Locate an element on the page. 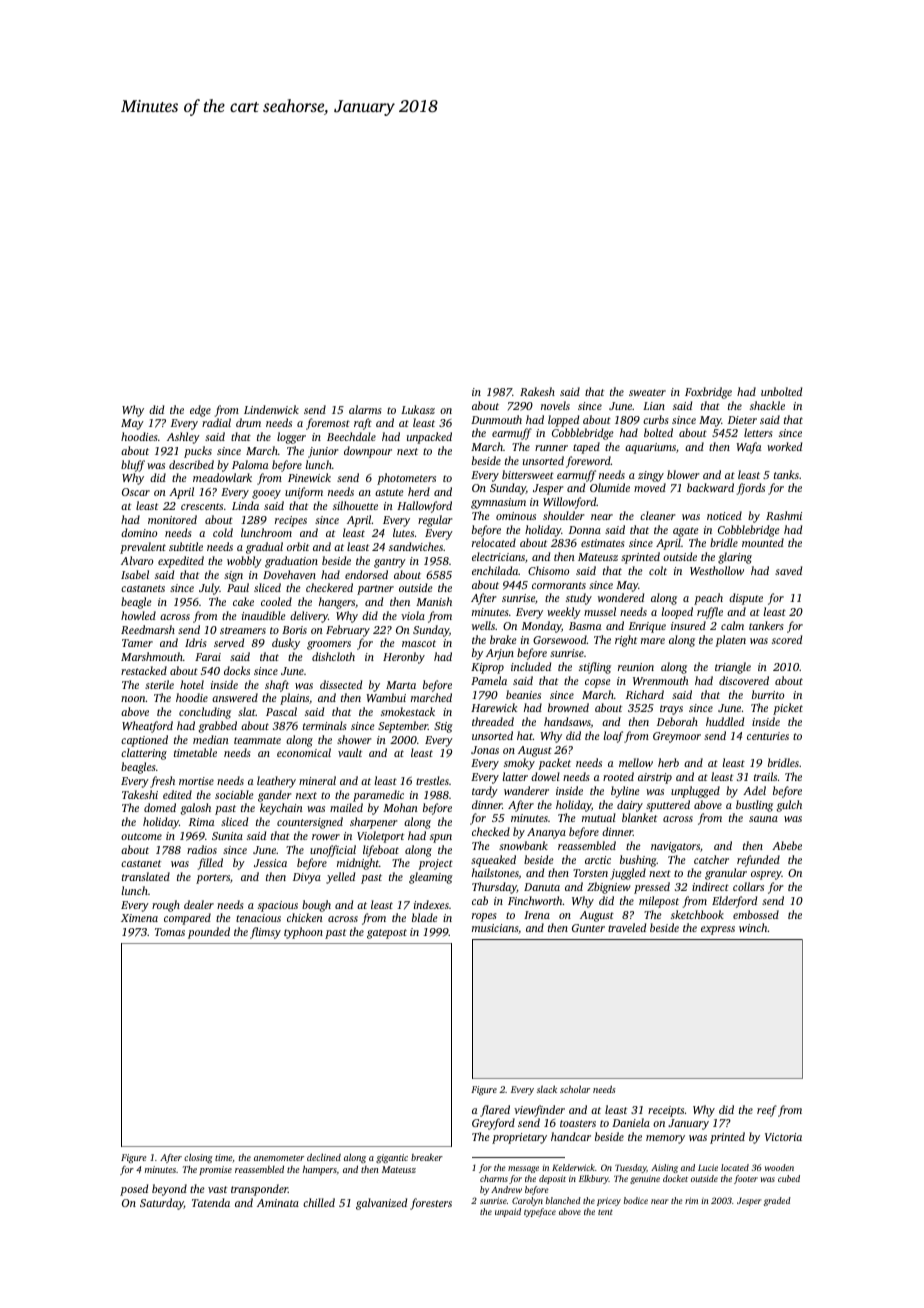 The height and width of the image is (1308, 924). sweater is located at coordinates (647, 392).
